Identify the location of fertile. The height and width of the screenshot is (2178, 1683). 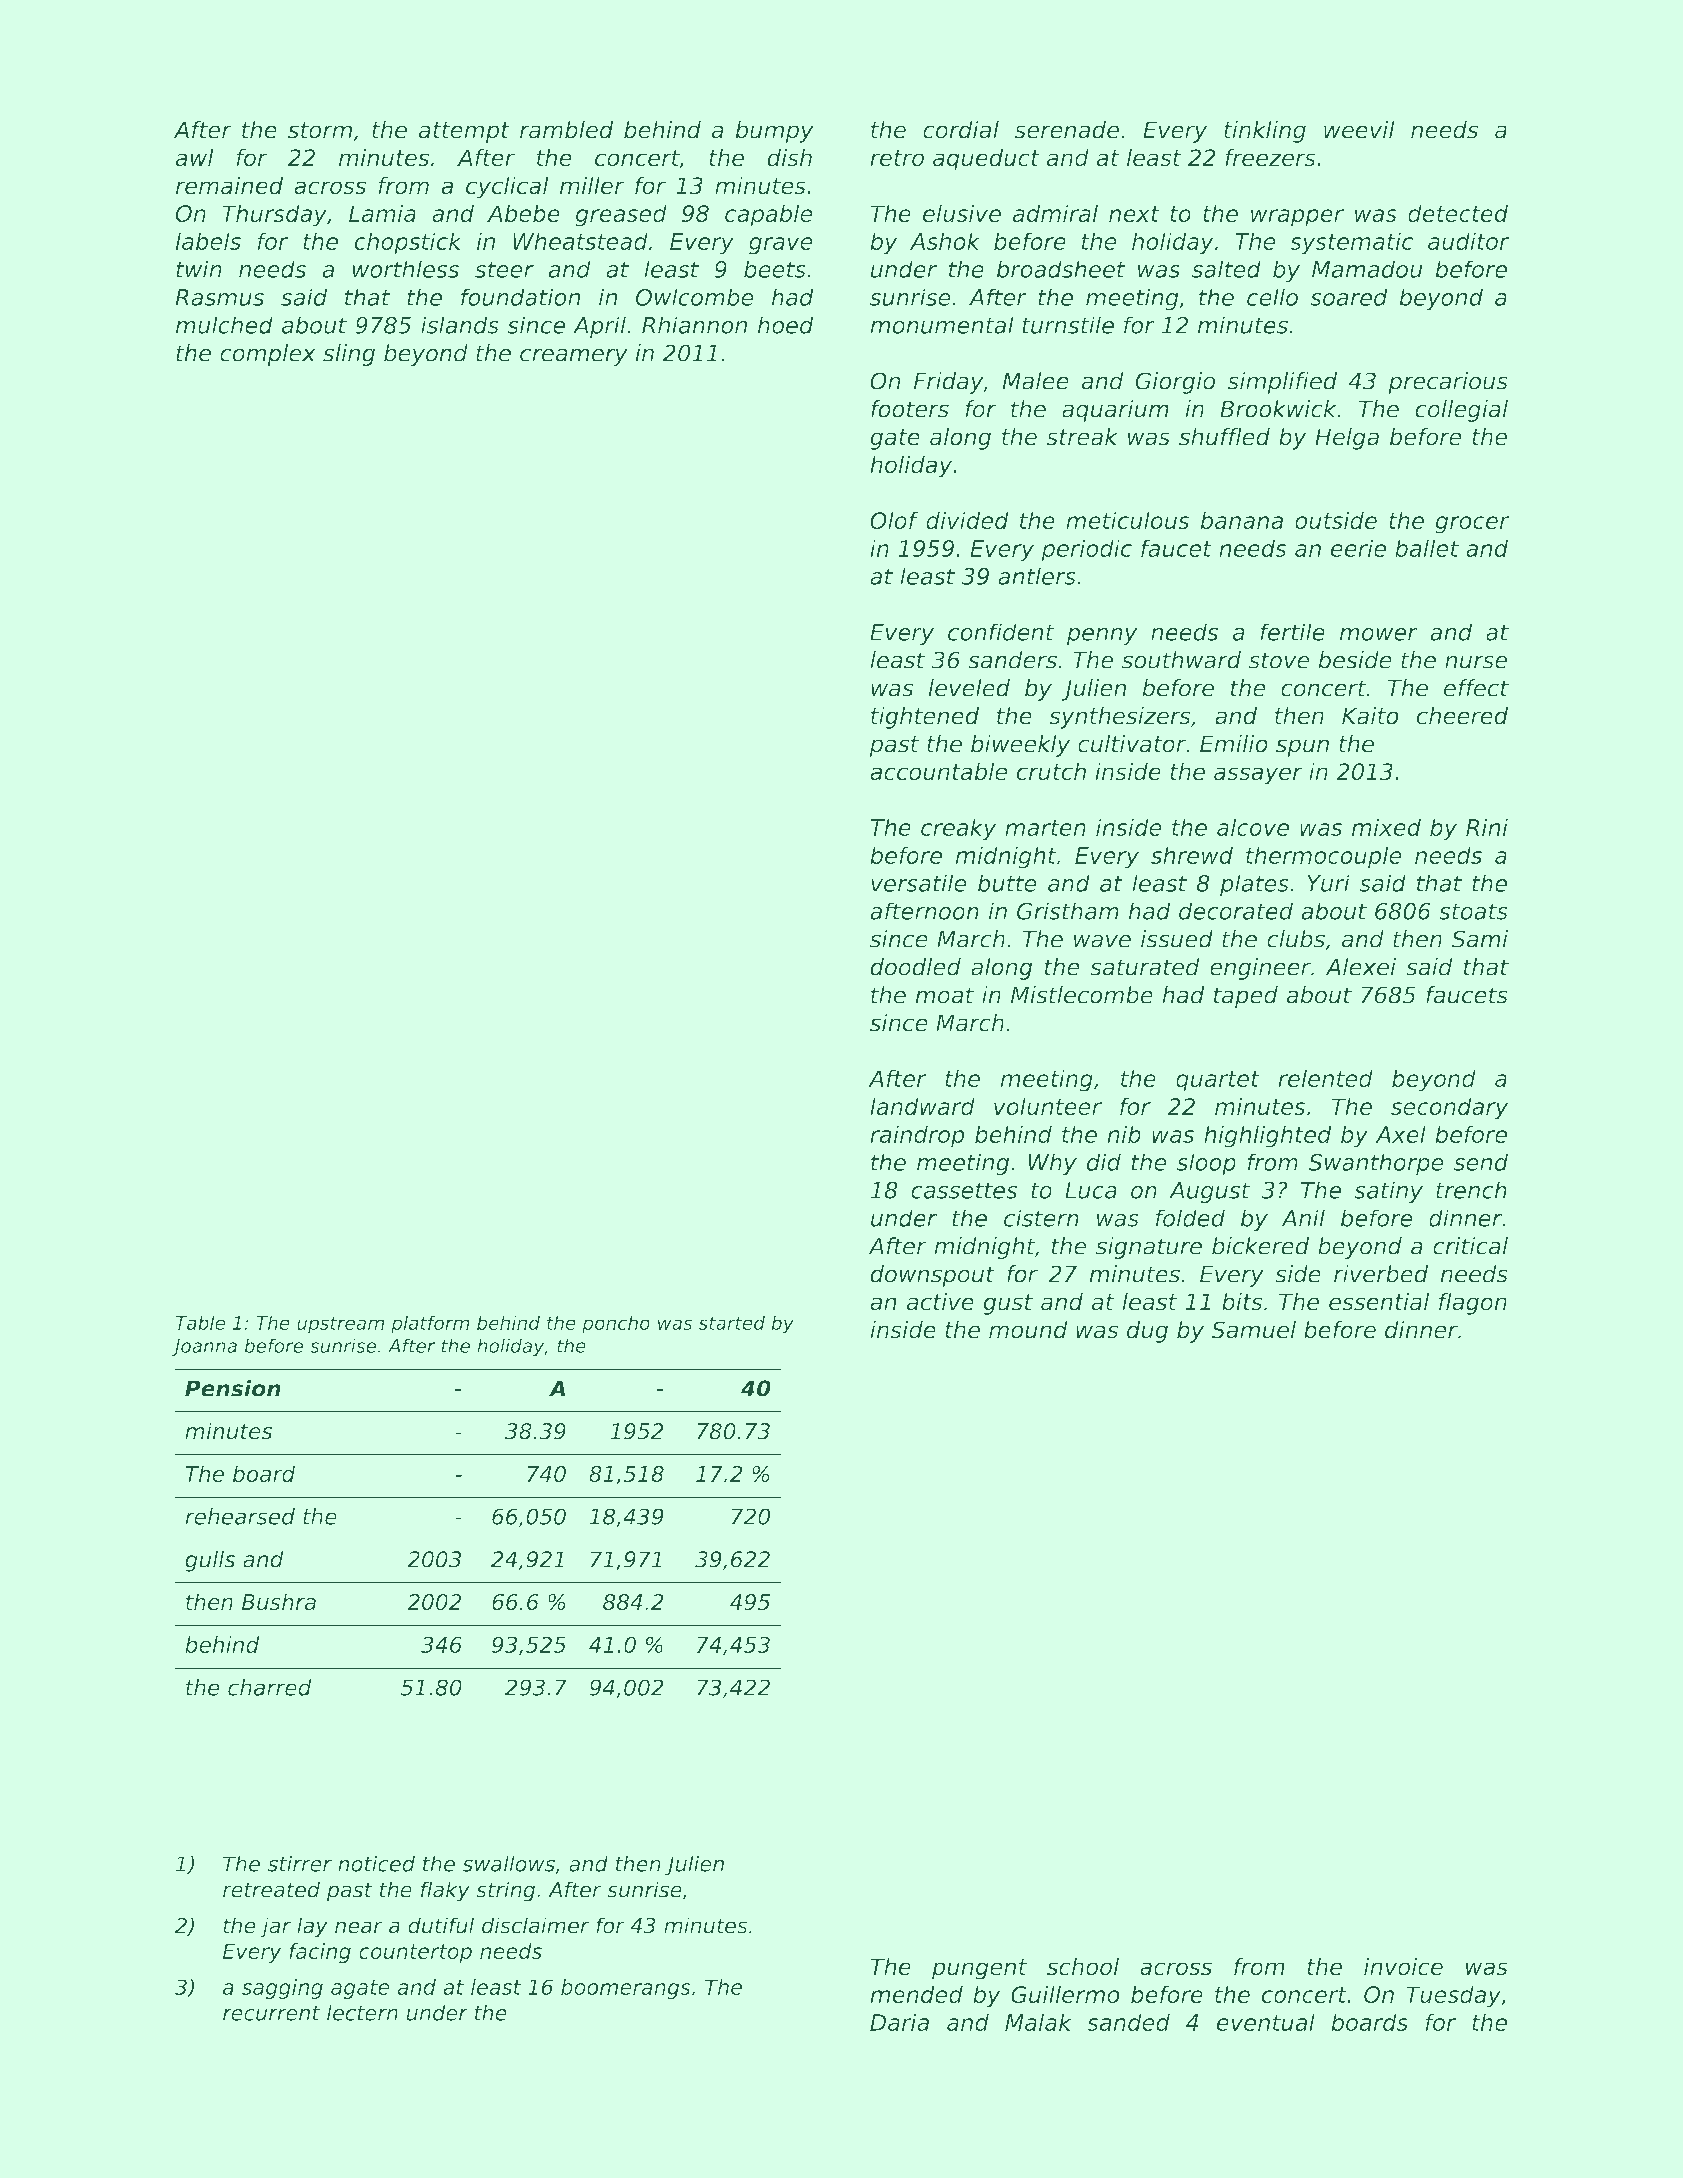
(1292, 632).
